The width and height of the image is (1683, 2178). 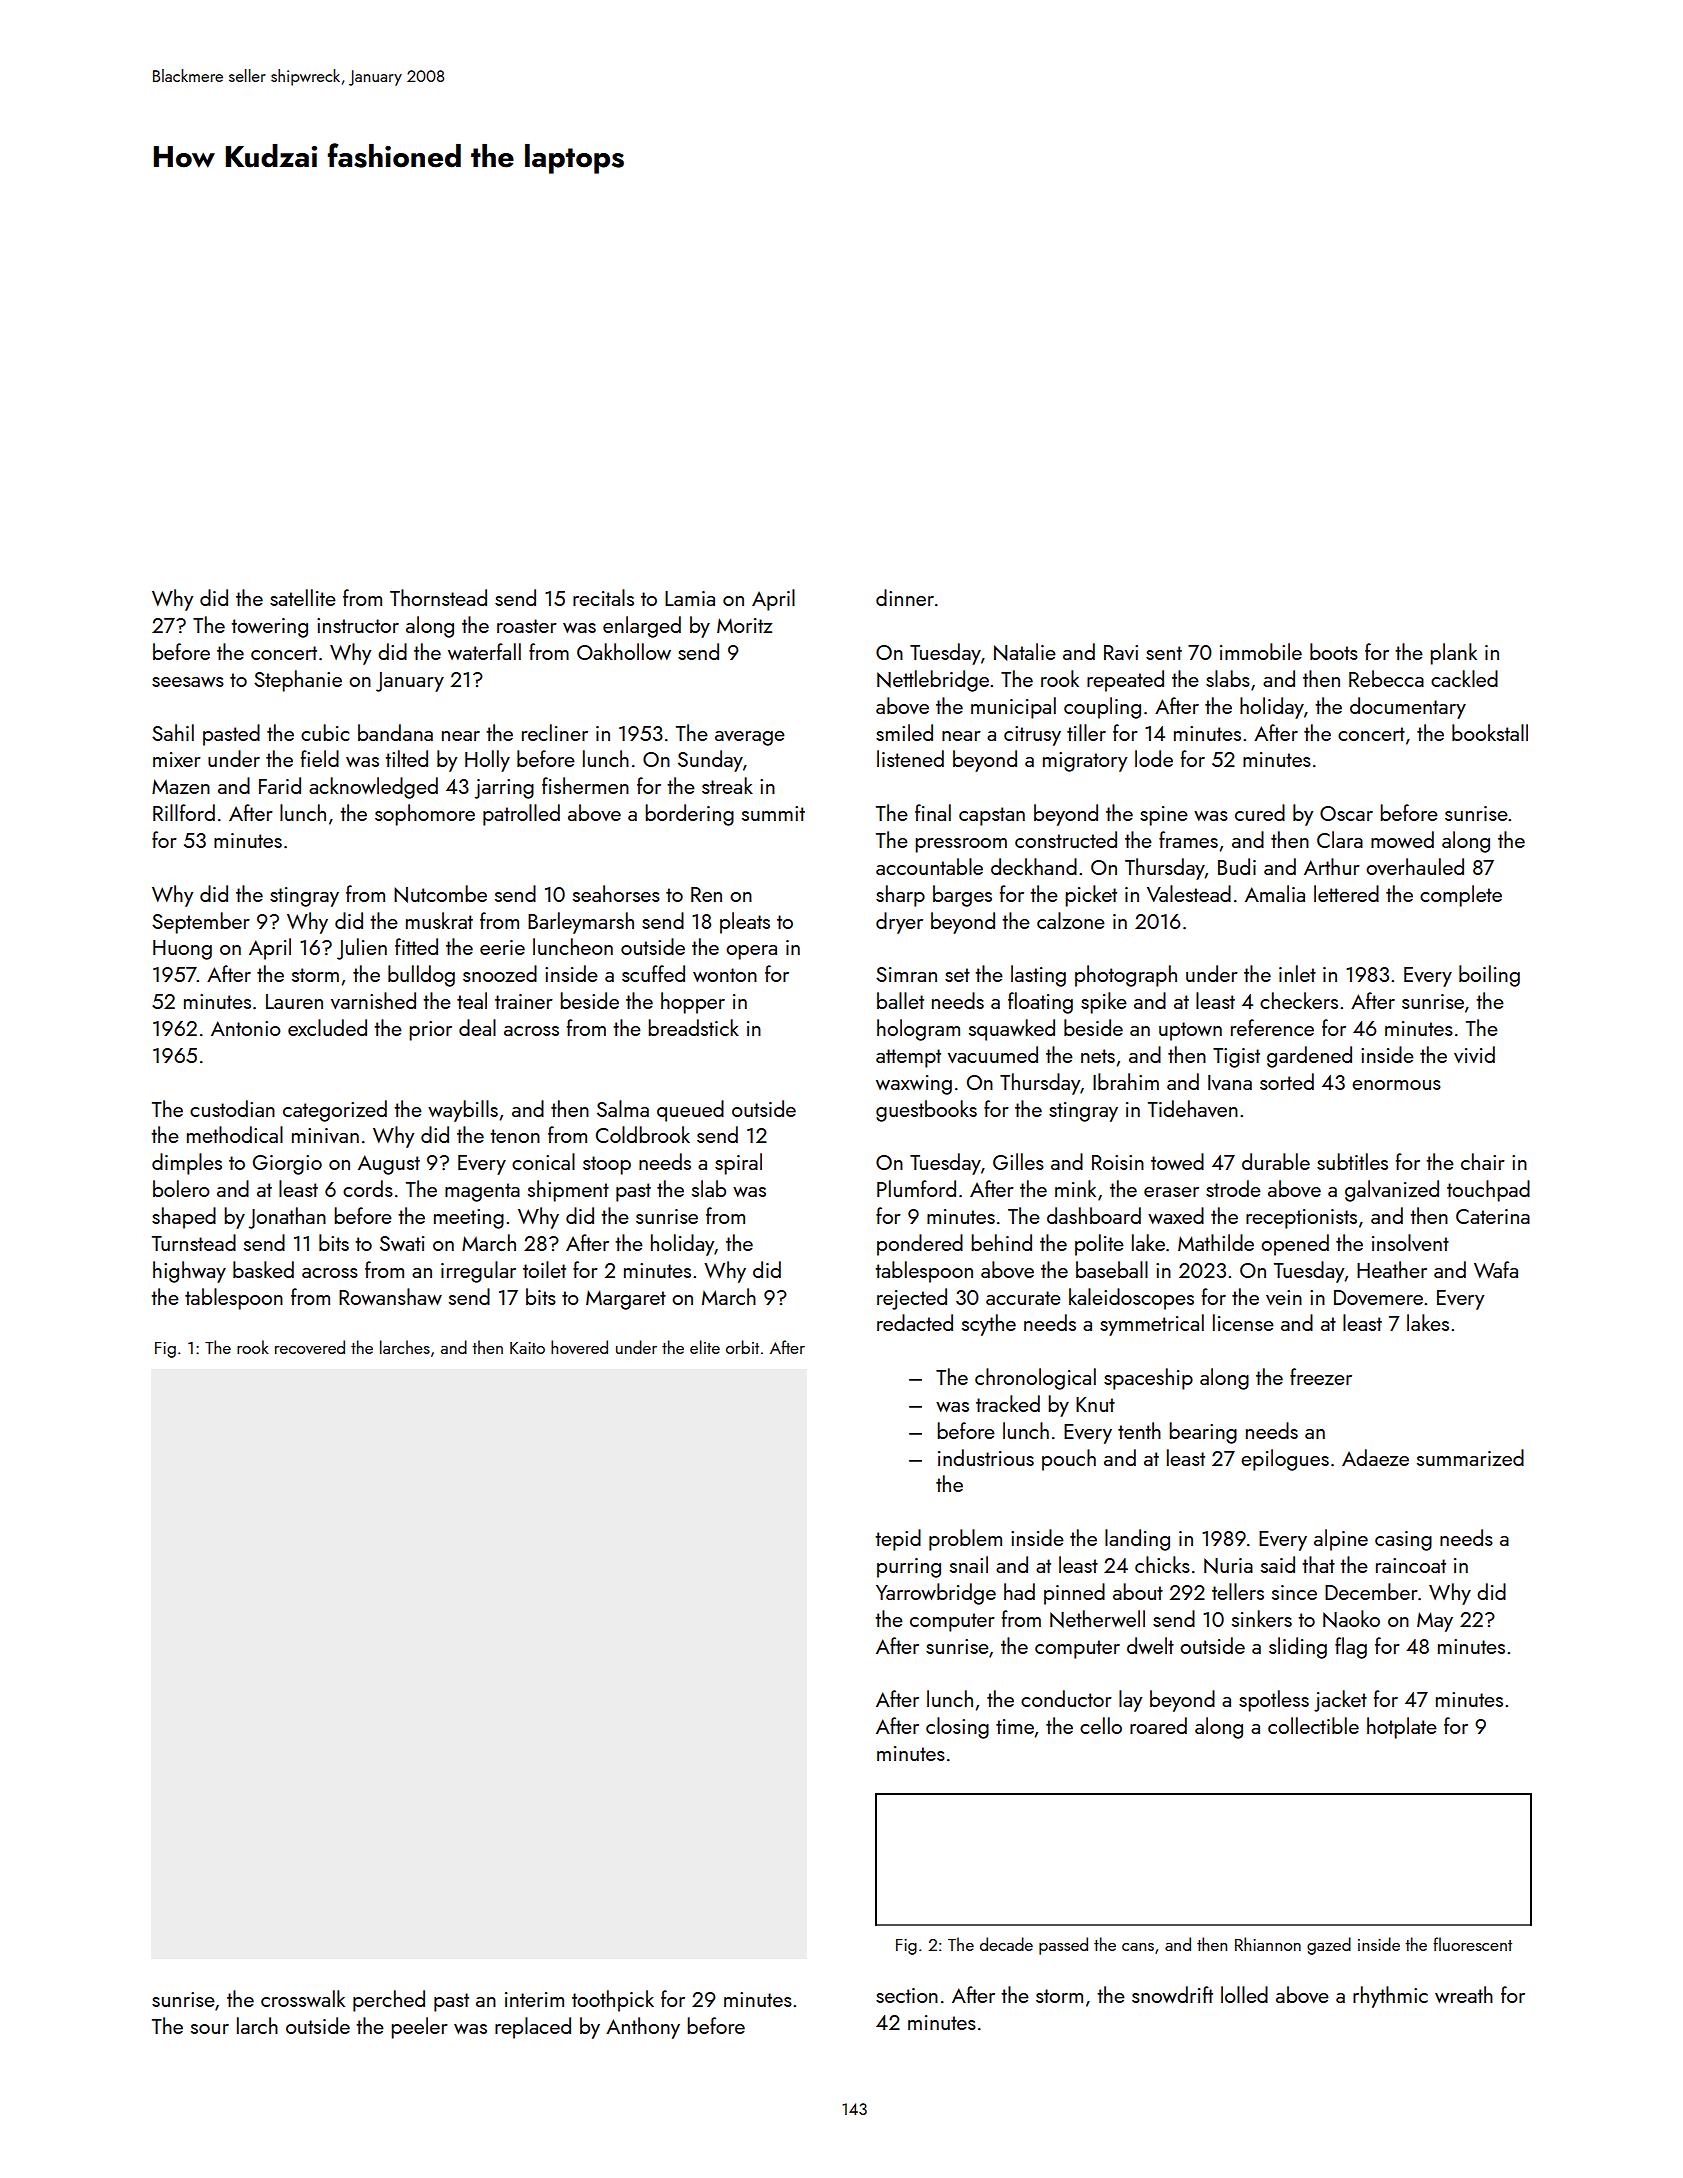 I want to click on reference, so click(x=1272, y=1027).
